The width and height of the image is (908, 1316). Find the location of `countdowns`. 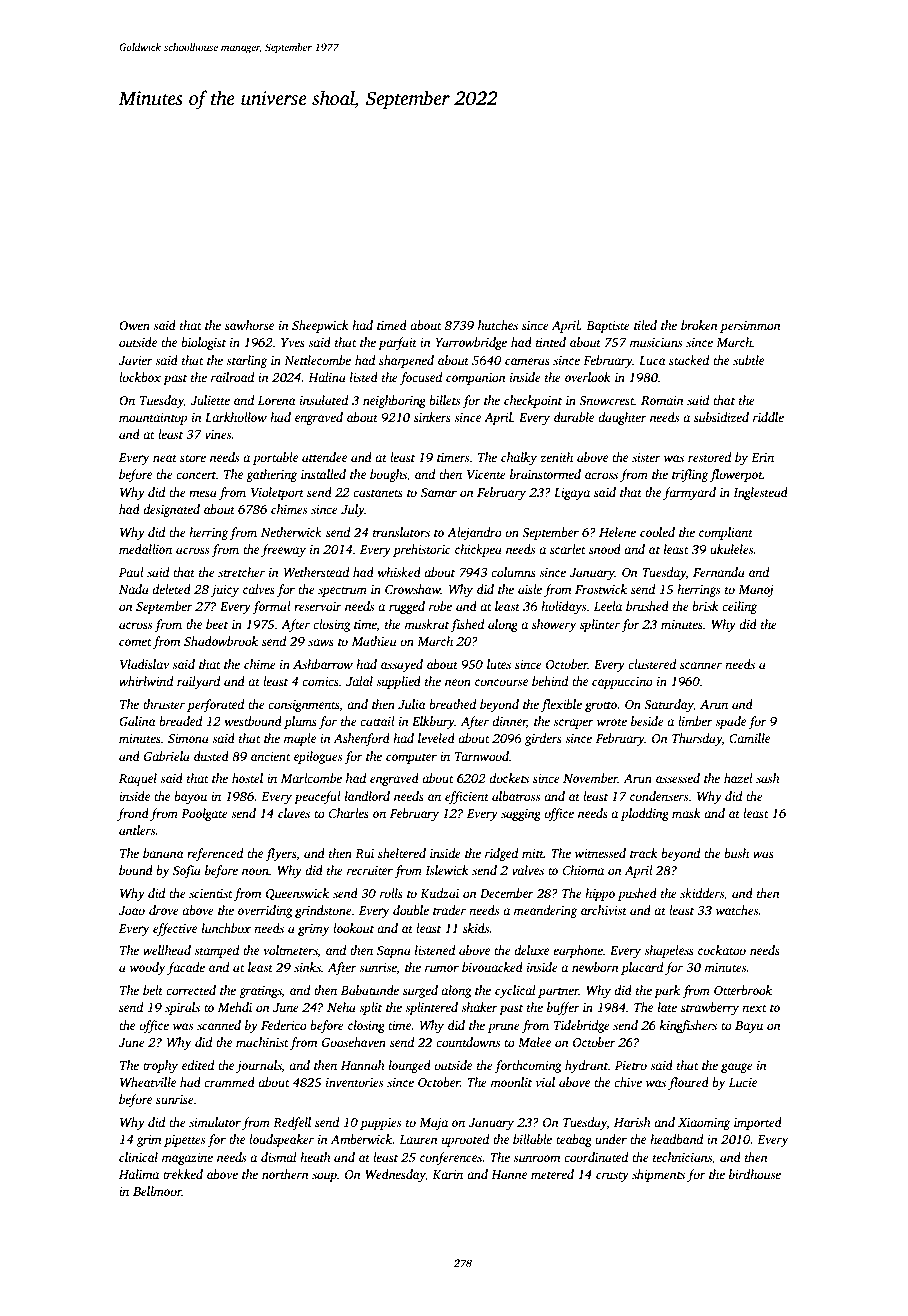

countdowns is located at coordinates (468, 1042).
